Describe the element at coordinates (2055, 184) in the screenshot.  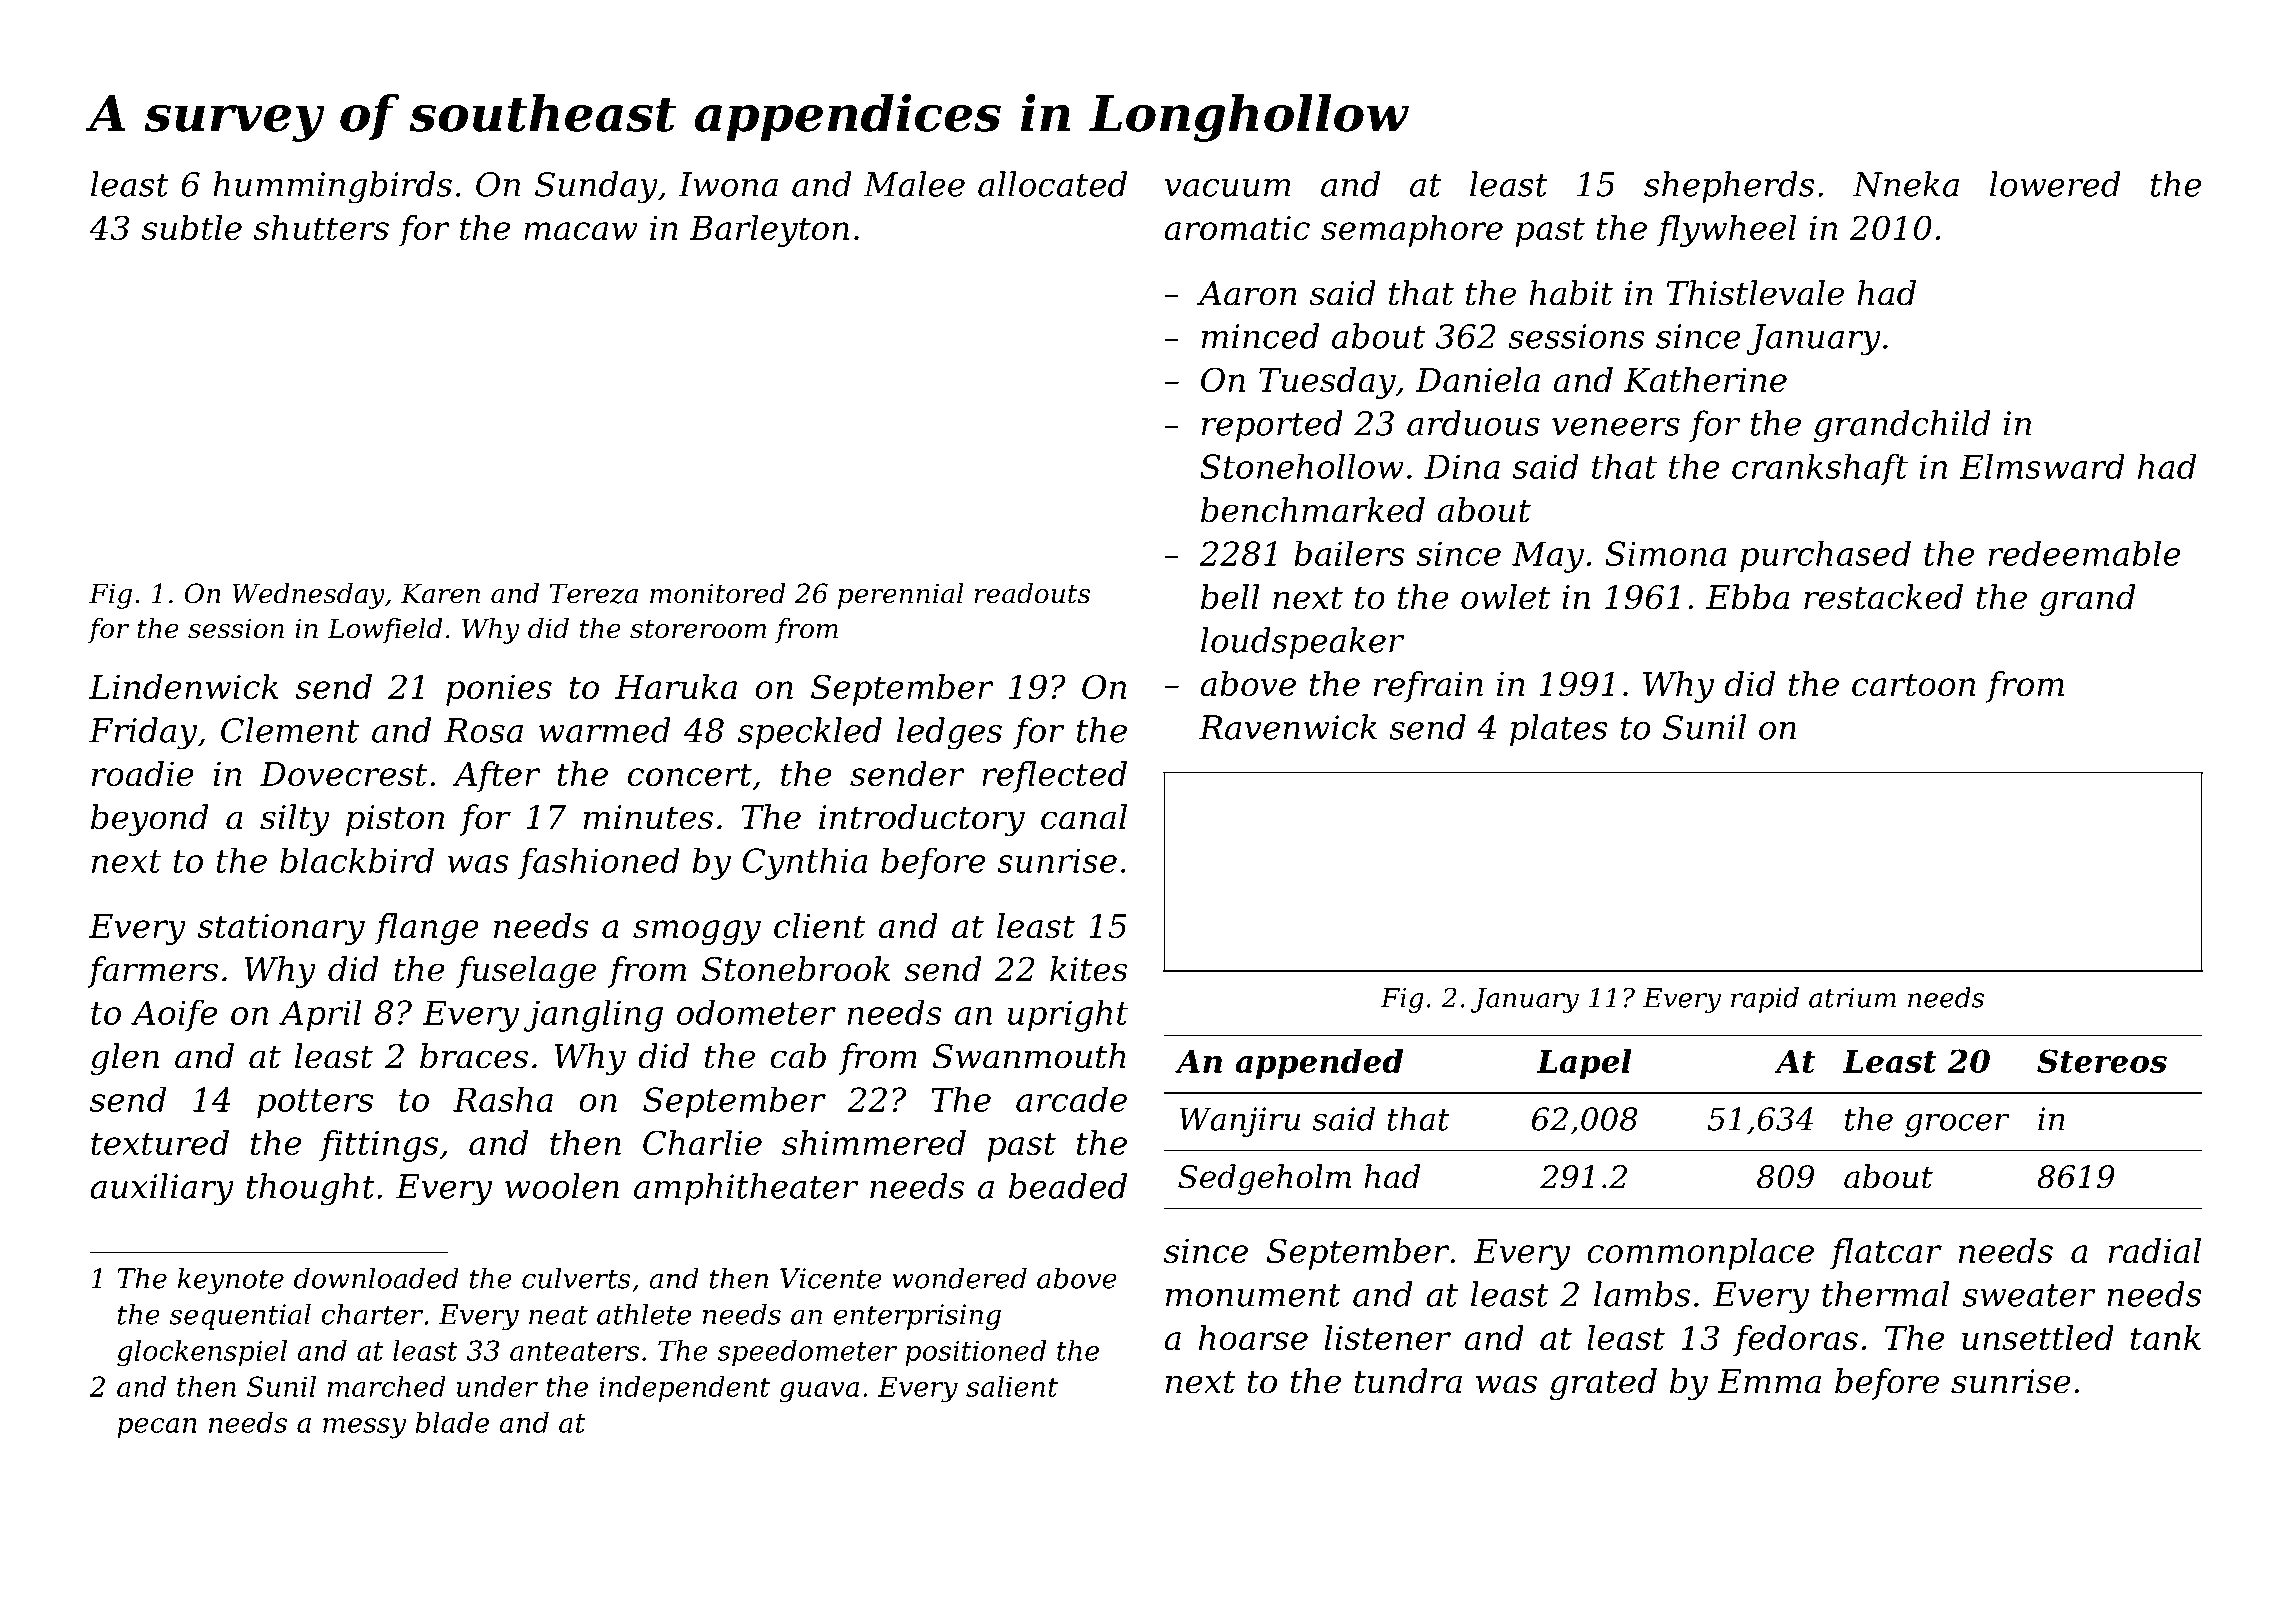
I see `lowered` at that location.
